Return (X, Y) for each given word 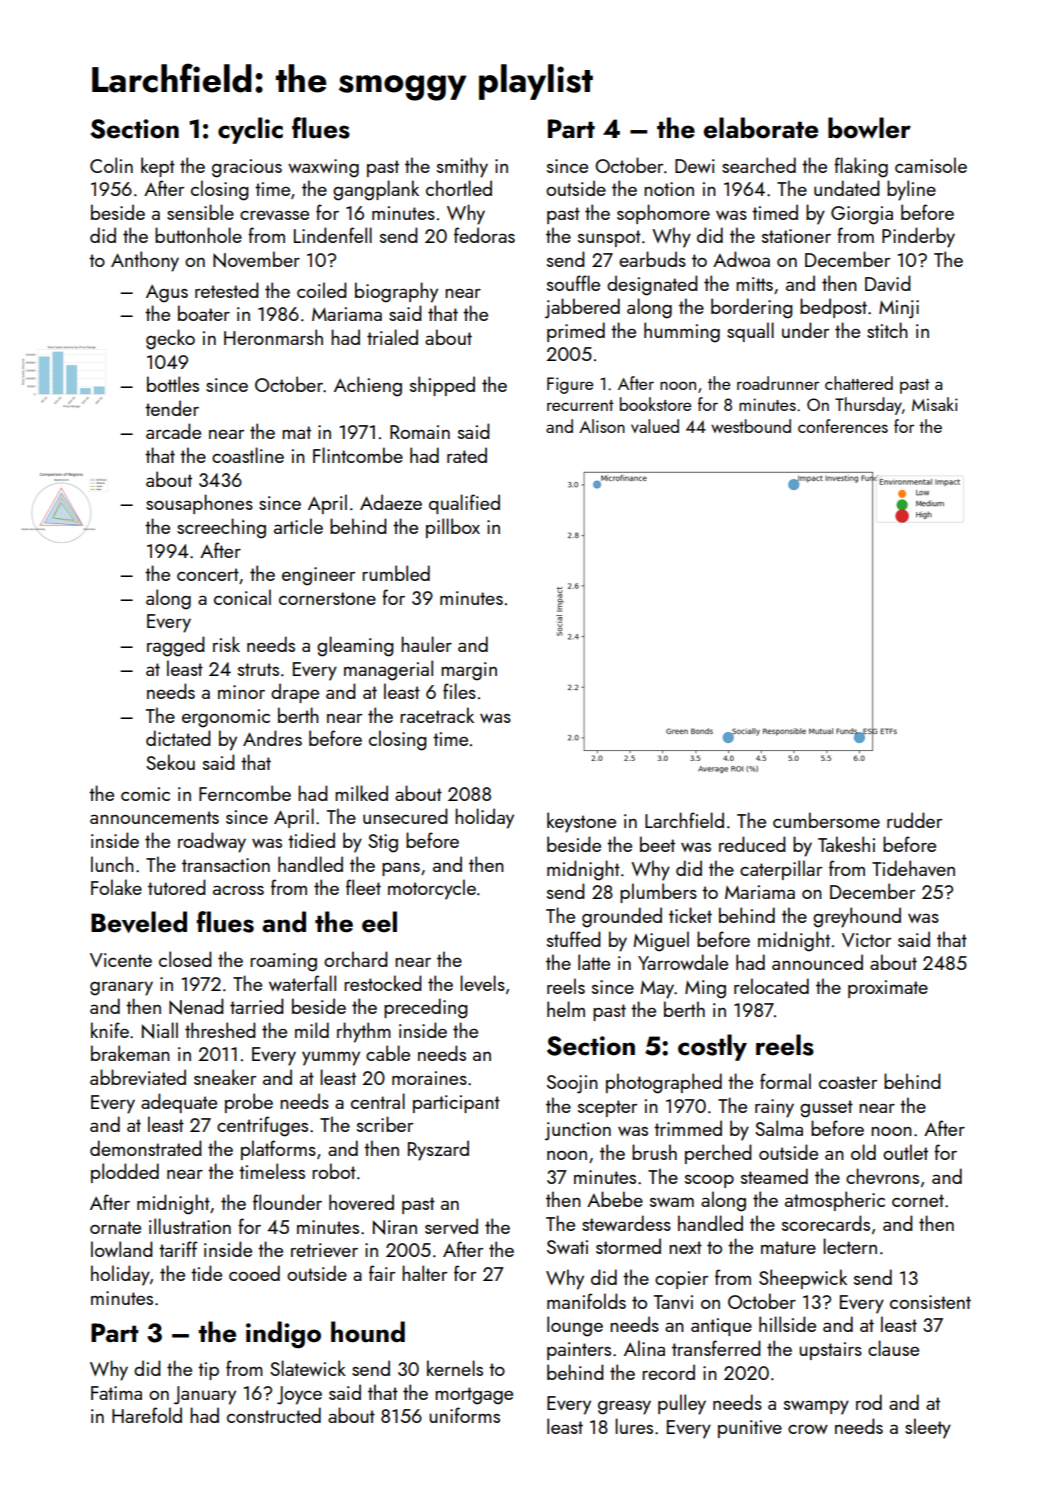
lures (634, 1426)
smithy (462, 167)
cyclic (250, 130)
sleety (928, 1428)
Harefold (147, 1415)
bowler (869, 128)
